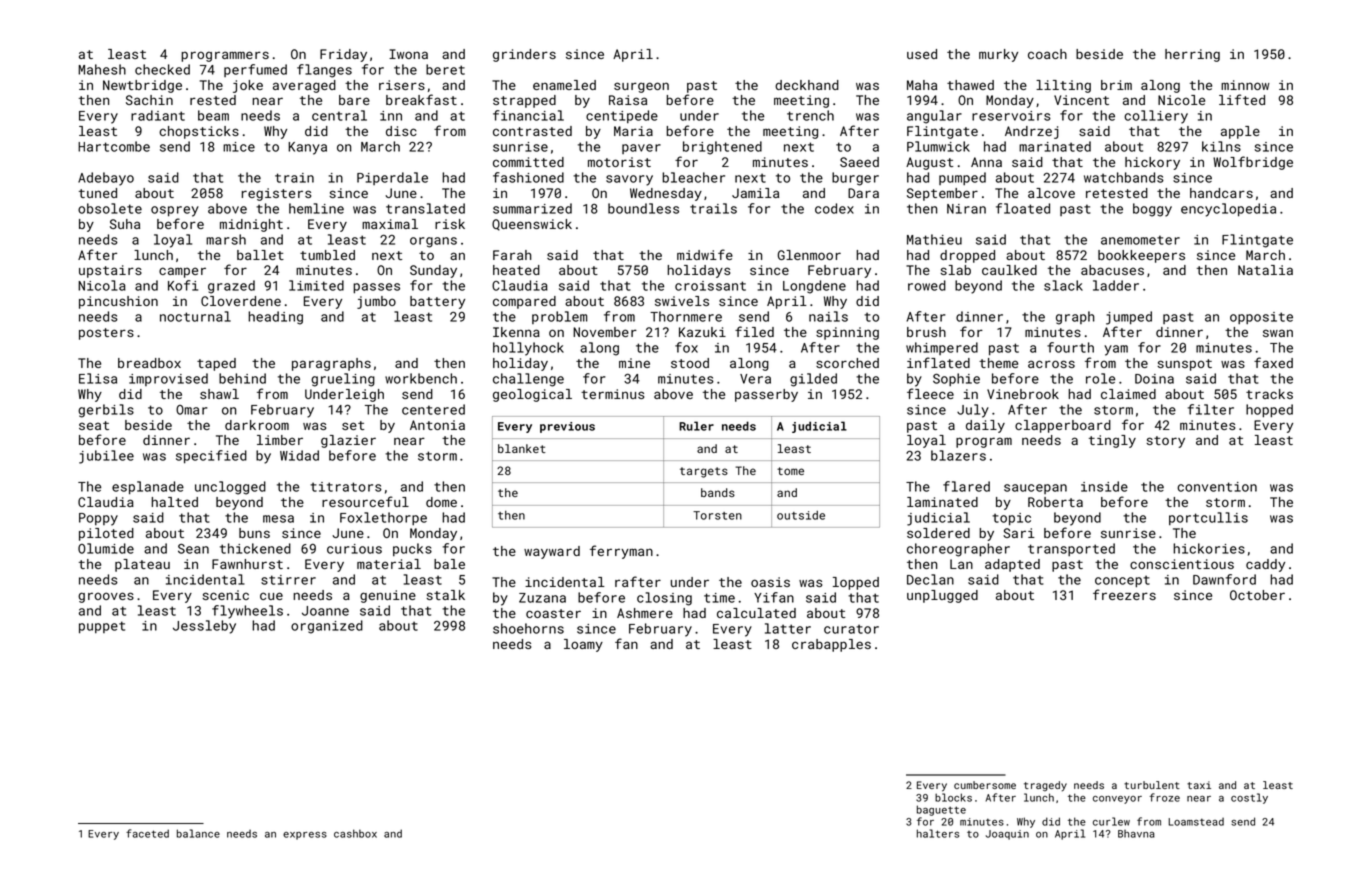 This page has height=887, width=1372. Describe the element at coordinates (355, 833) in the page. I see `cashbox` at that location.
